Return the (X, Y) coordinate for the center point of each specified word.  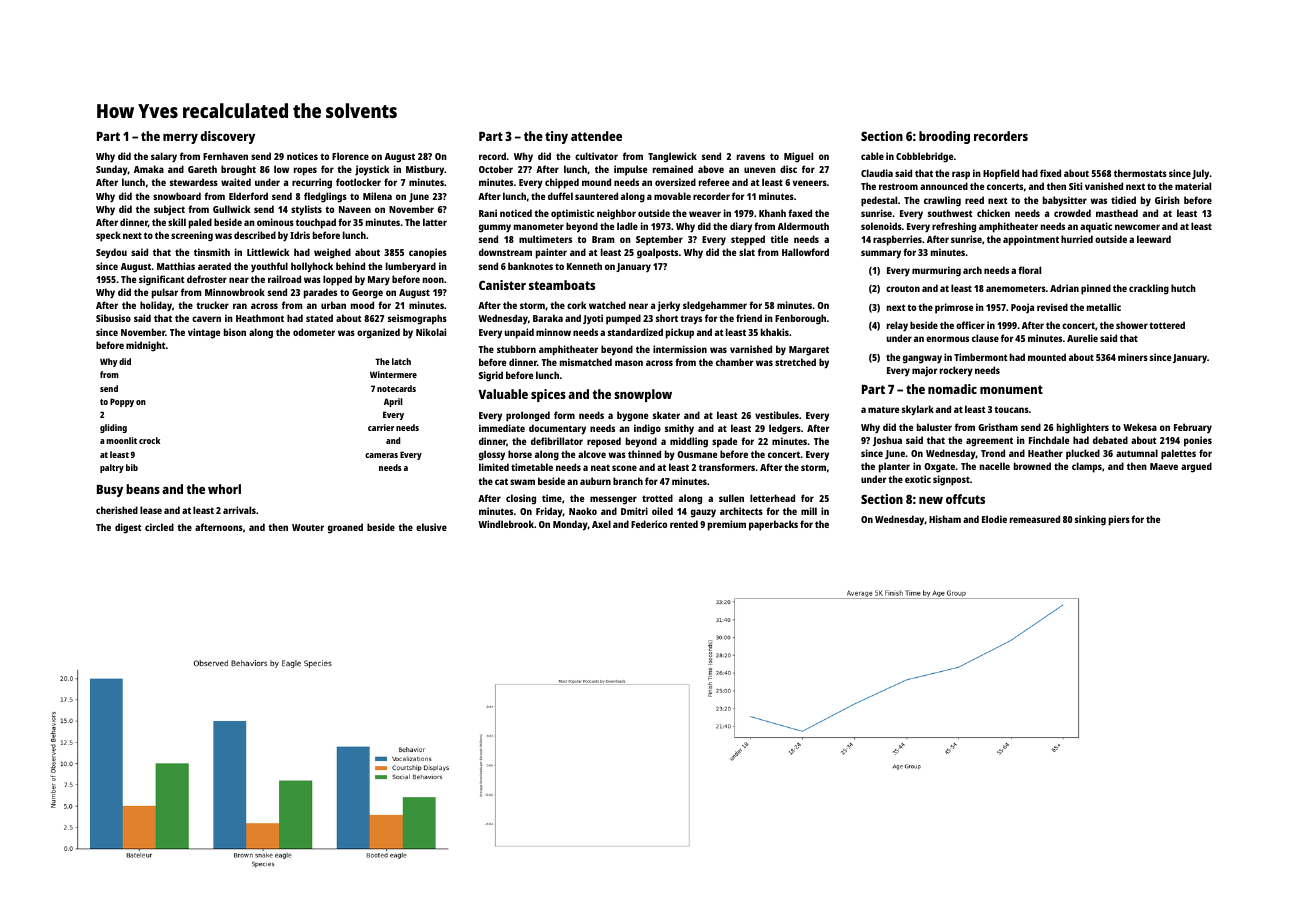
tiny (556, 137)
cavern (206, 319)
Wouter (308, 527)
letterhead (772, 498)
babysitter (1065, 201)
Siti (1075, 186)
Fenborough (800, 319)
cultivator (596, 156)
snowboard (177, 196)
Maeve (1164, 466)
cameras (381, 455)
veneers (810, 183)
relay (897, 326)
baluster (934, 427)
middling (689, 442)
